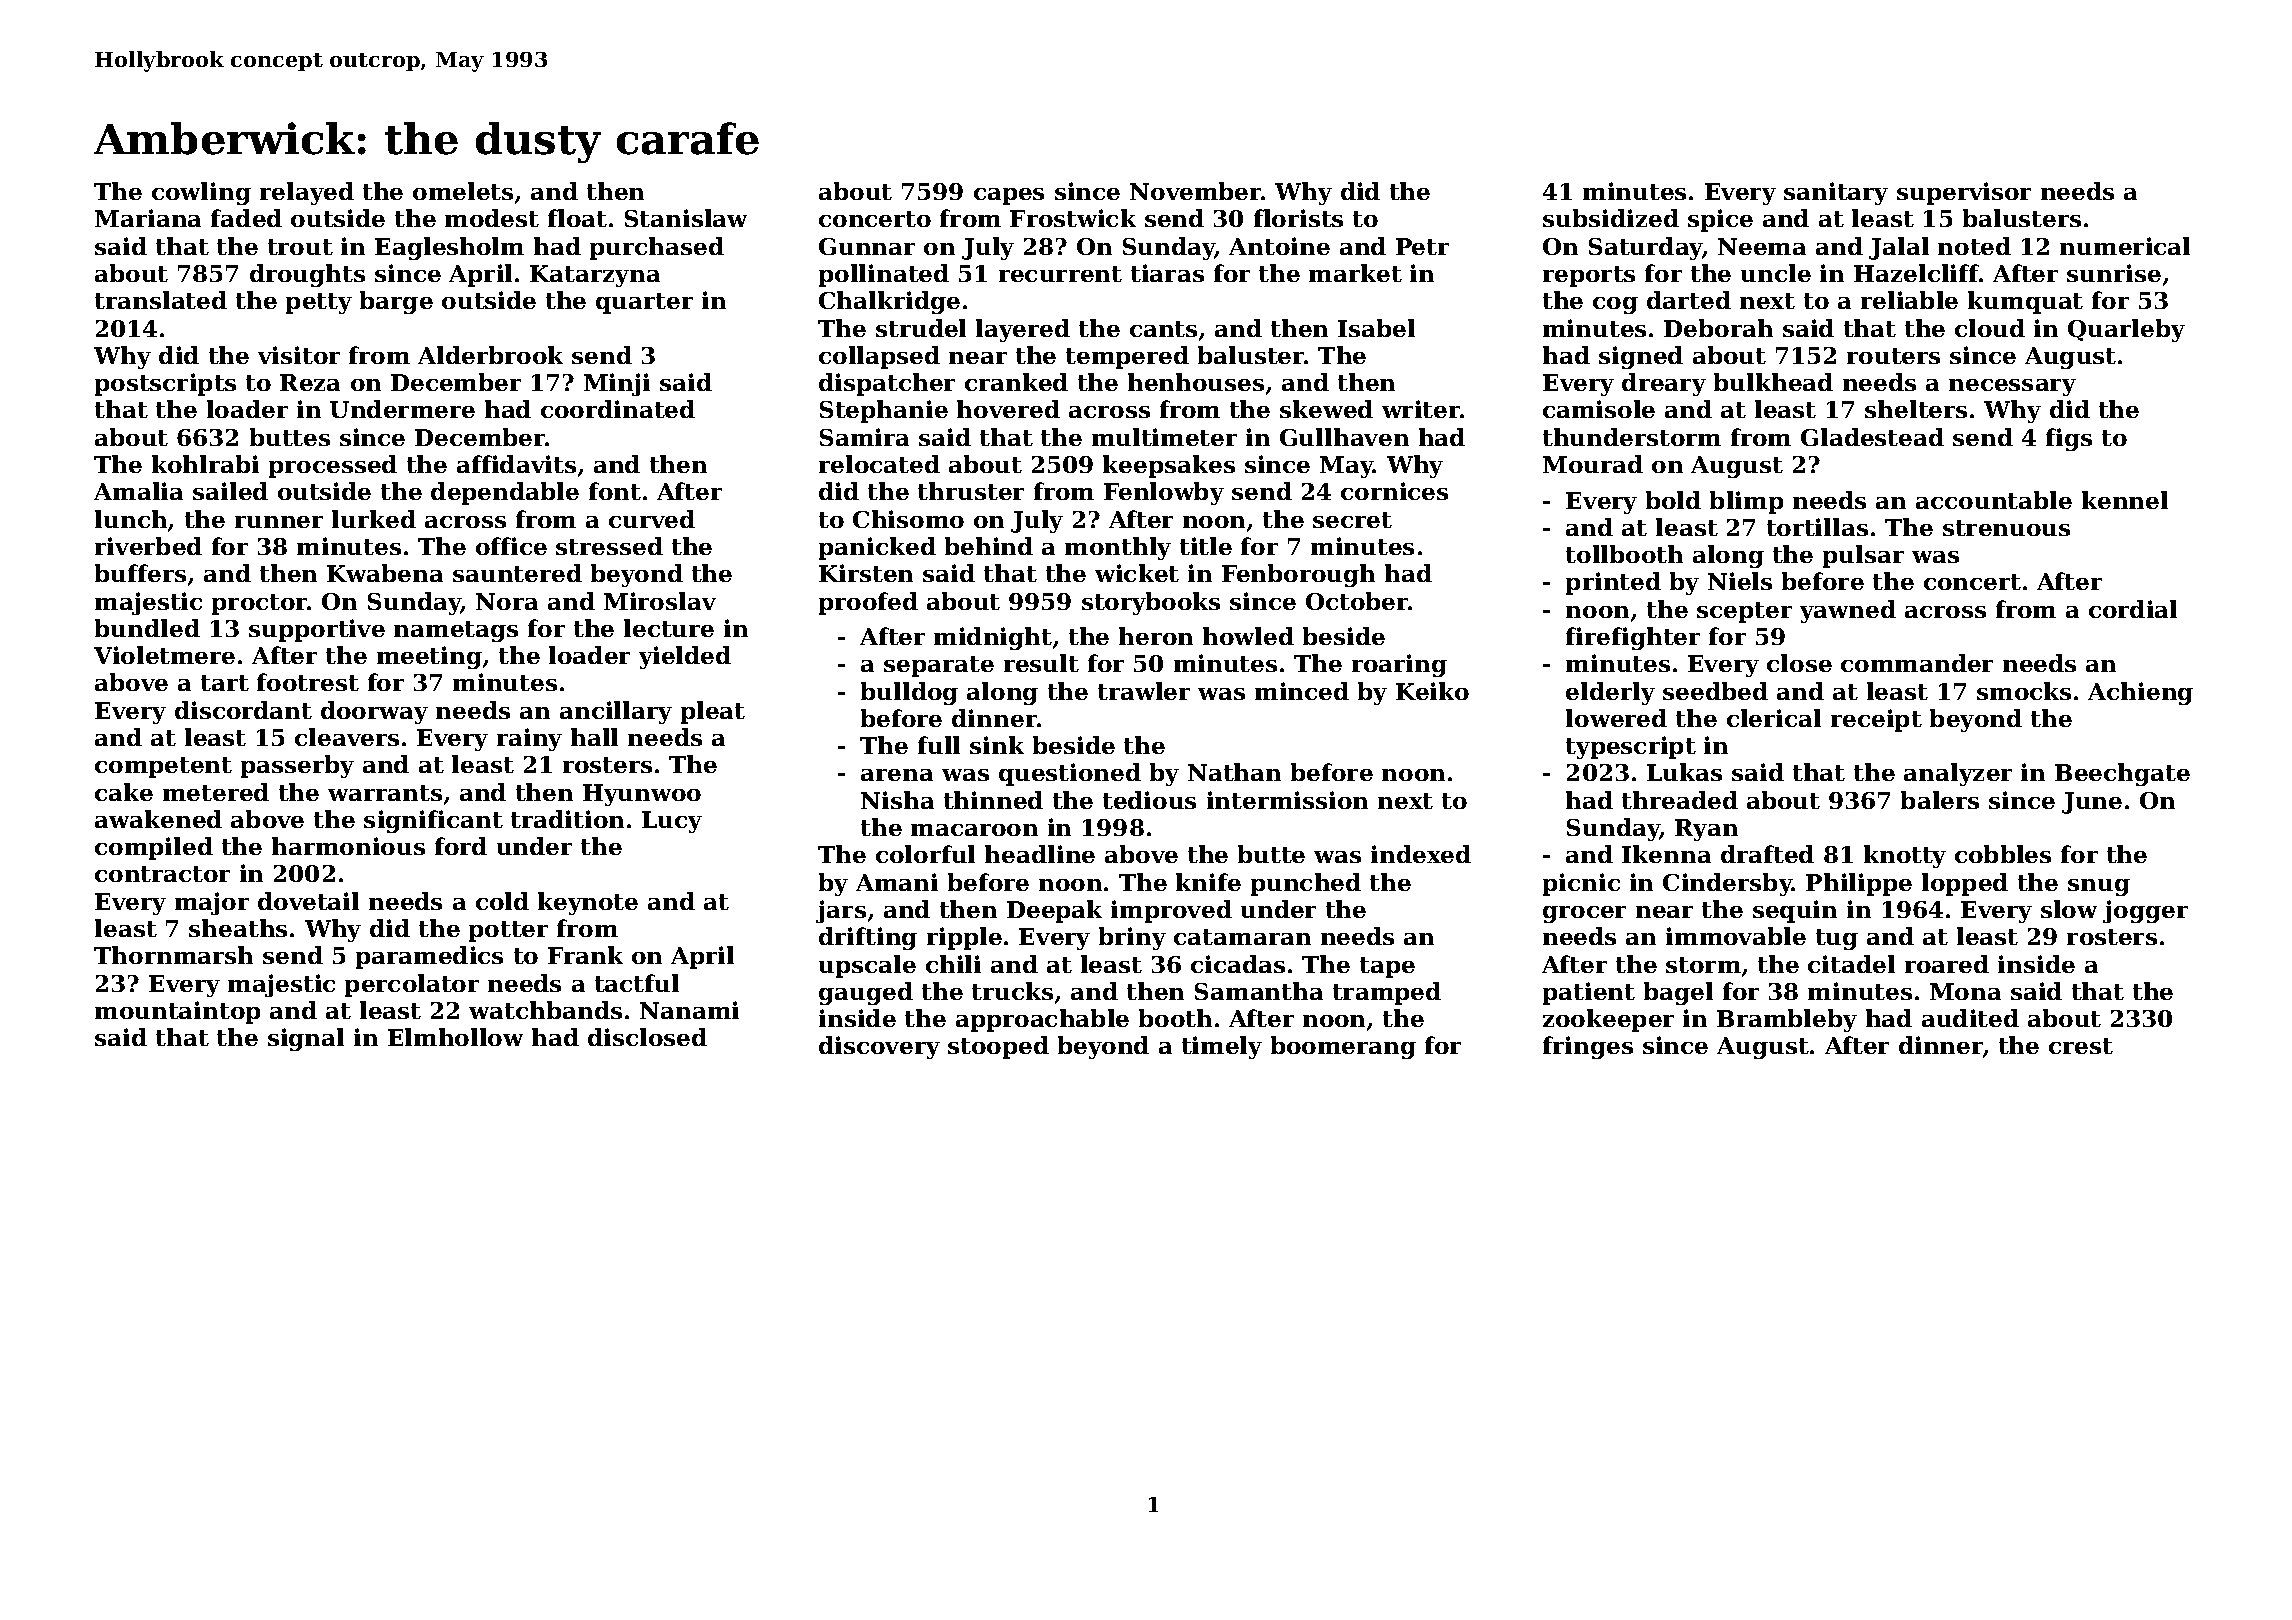 The height and width of the screenshot is (1620, 2292). I want to click on Mourad, so click(1593, 464).
